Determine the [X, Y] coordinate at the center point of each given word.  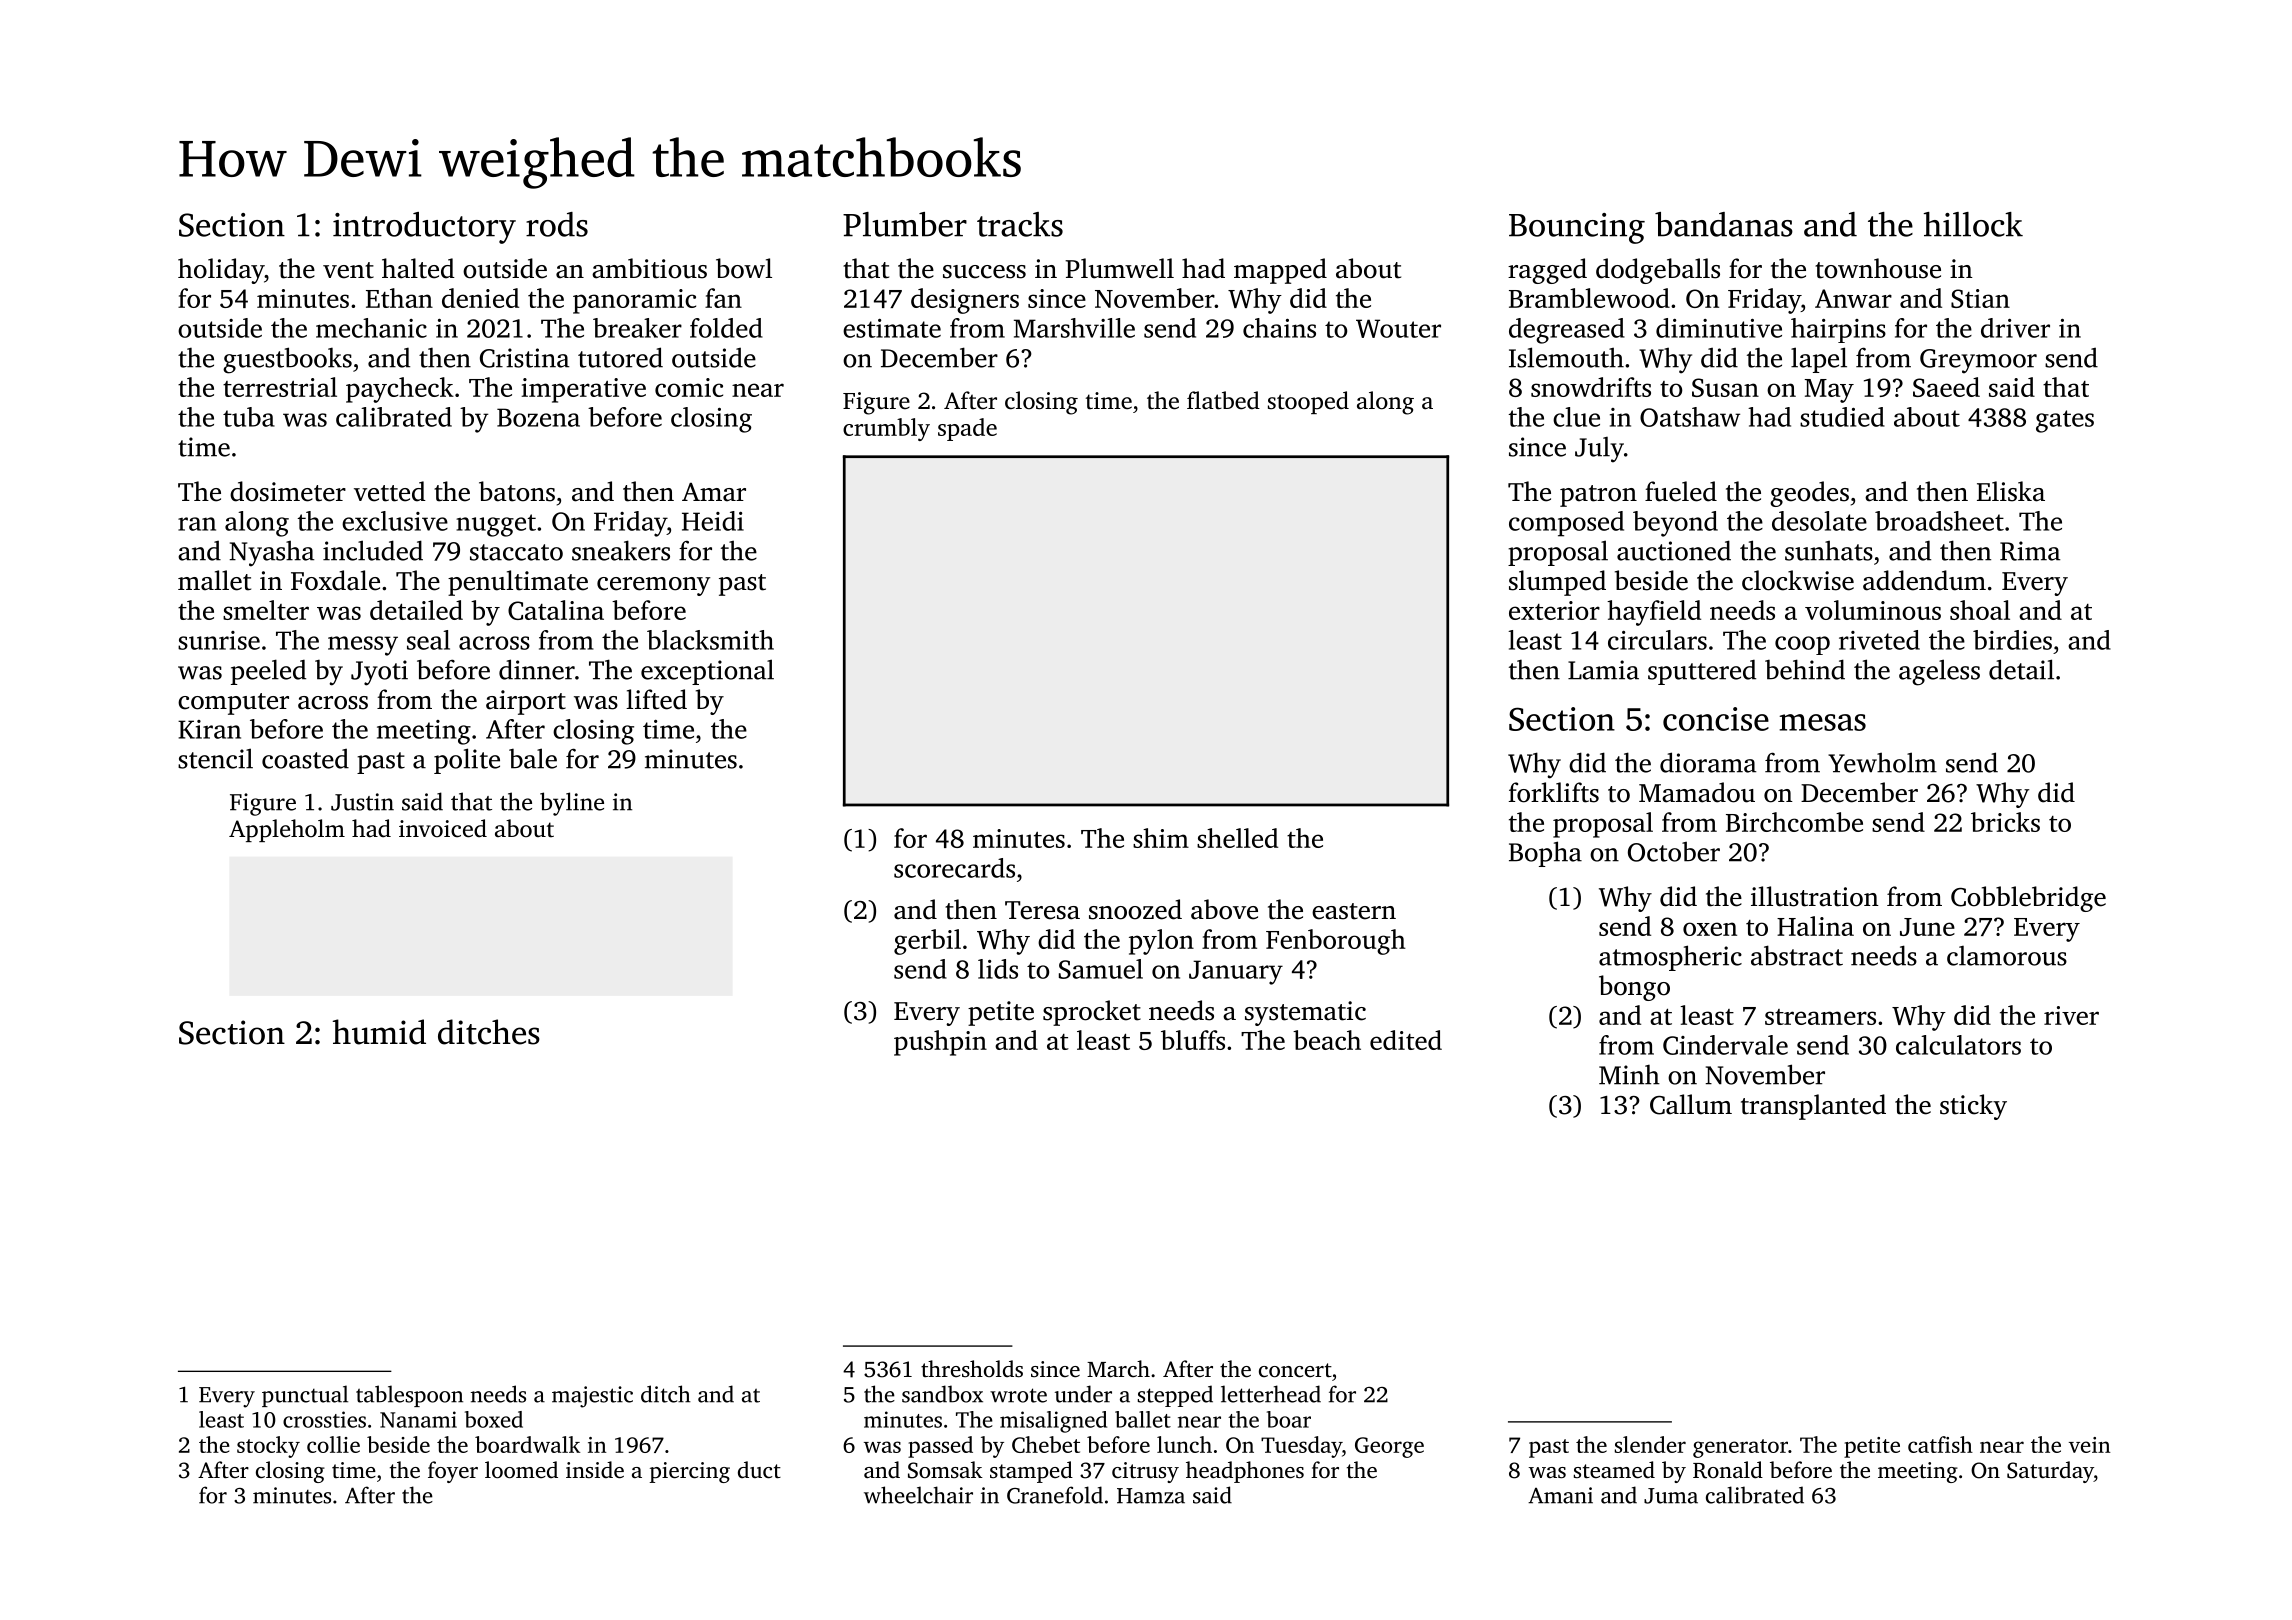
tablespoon [409, 1396]
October [1674, 851]
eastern [1354, 911]
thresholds [972, 1368]
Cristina [524, 358]
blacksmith [710, 640]
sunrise [219, 640]
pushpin [940, 1043]
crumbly [886, 429]
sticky [1973, 1107]
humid [379, 1032]
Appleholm [287, 830]
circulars [1657, 640]
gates [2065, 421]
